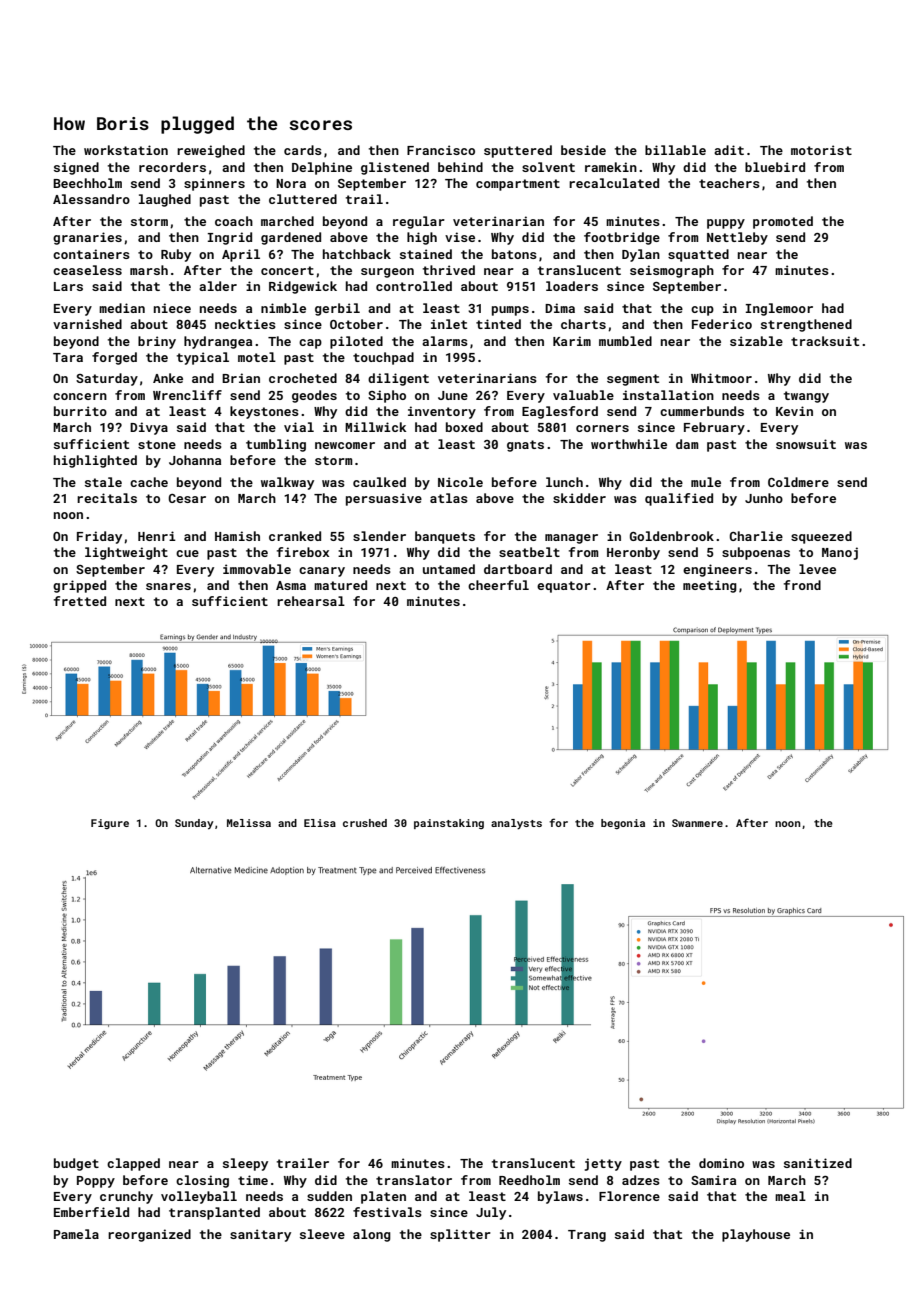  What do you see at coordinates (587, 1236) in the document?
I see `Trang` at bounding box center [587, 1236].
